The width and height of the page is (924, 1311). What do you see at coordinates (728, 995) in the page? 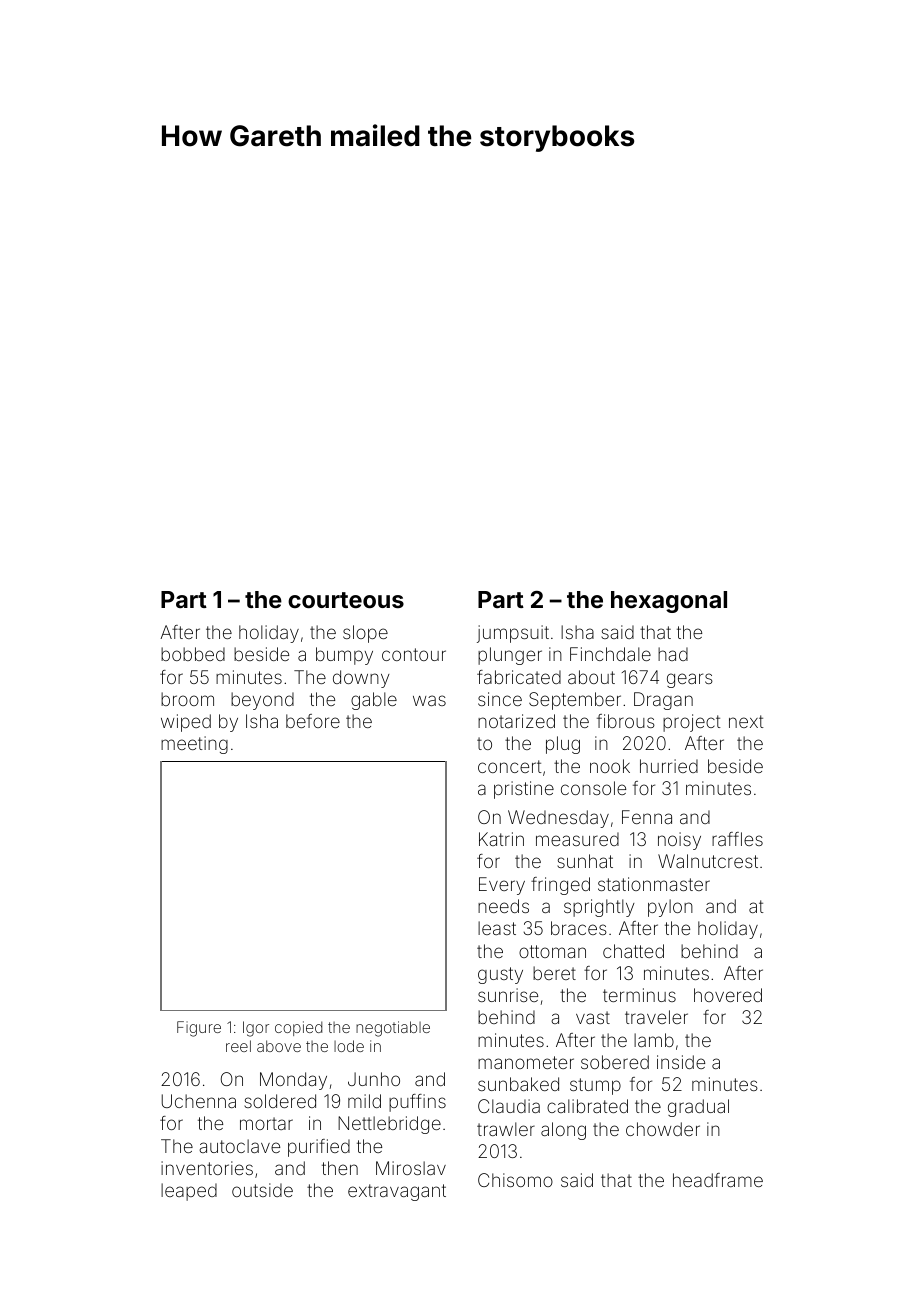
I see `hovered` at bounding box center [728, 995].
